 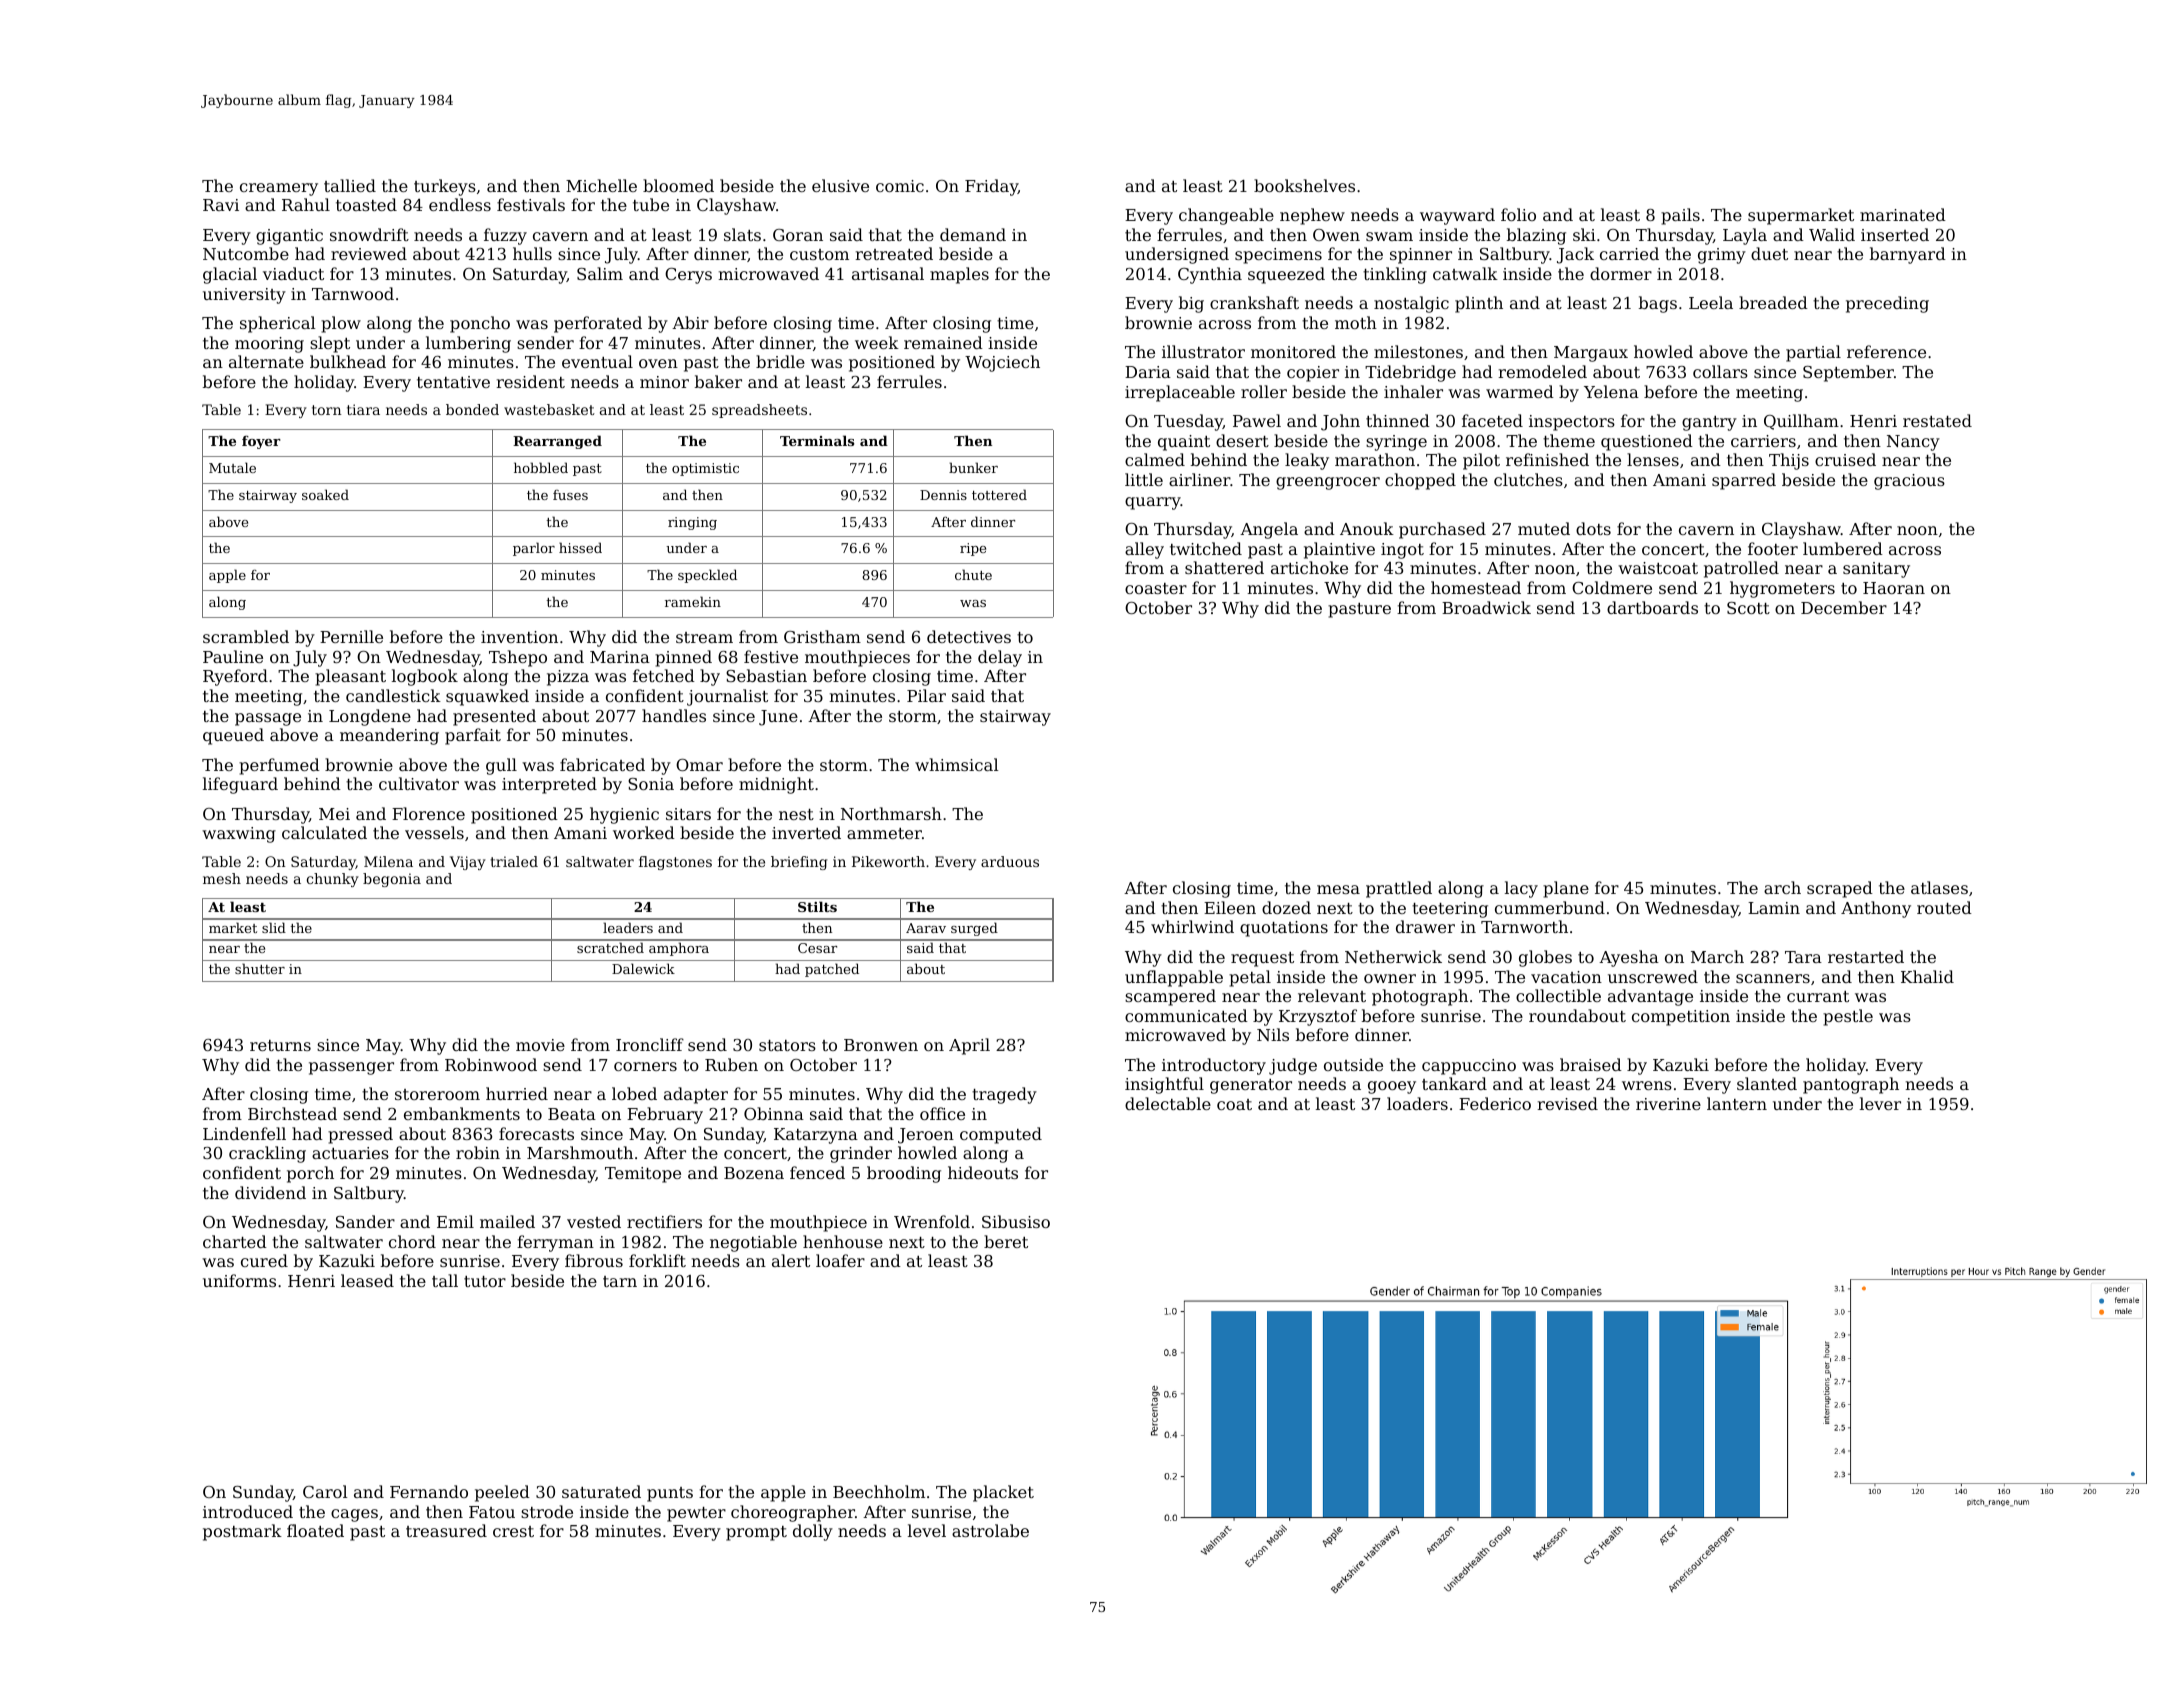 What do you see at coordinates (1720, 371) in the screenshot?
I see `collars` at bounding box center [1720, 371].
